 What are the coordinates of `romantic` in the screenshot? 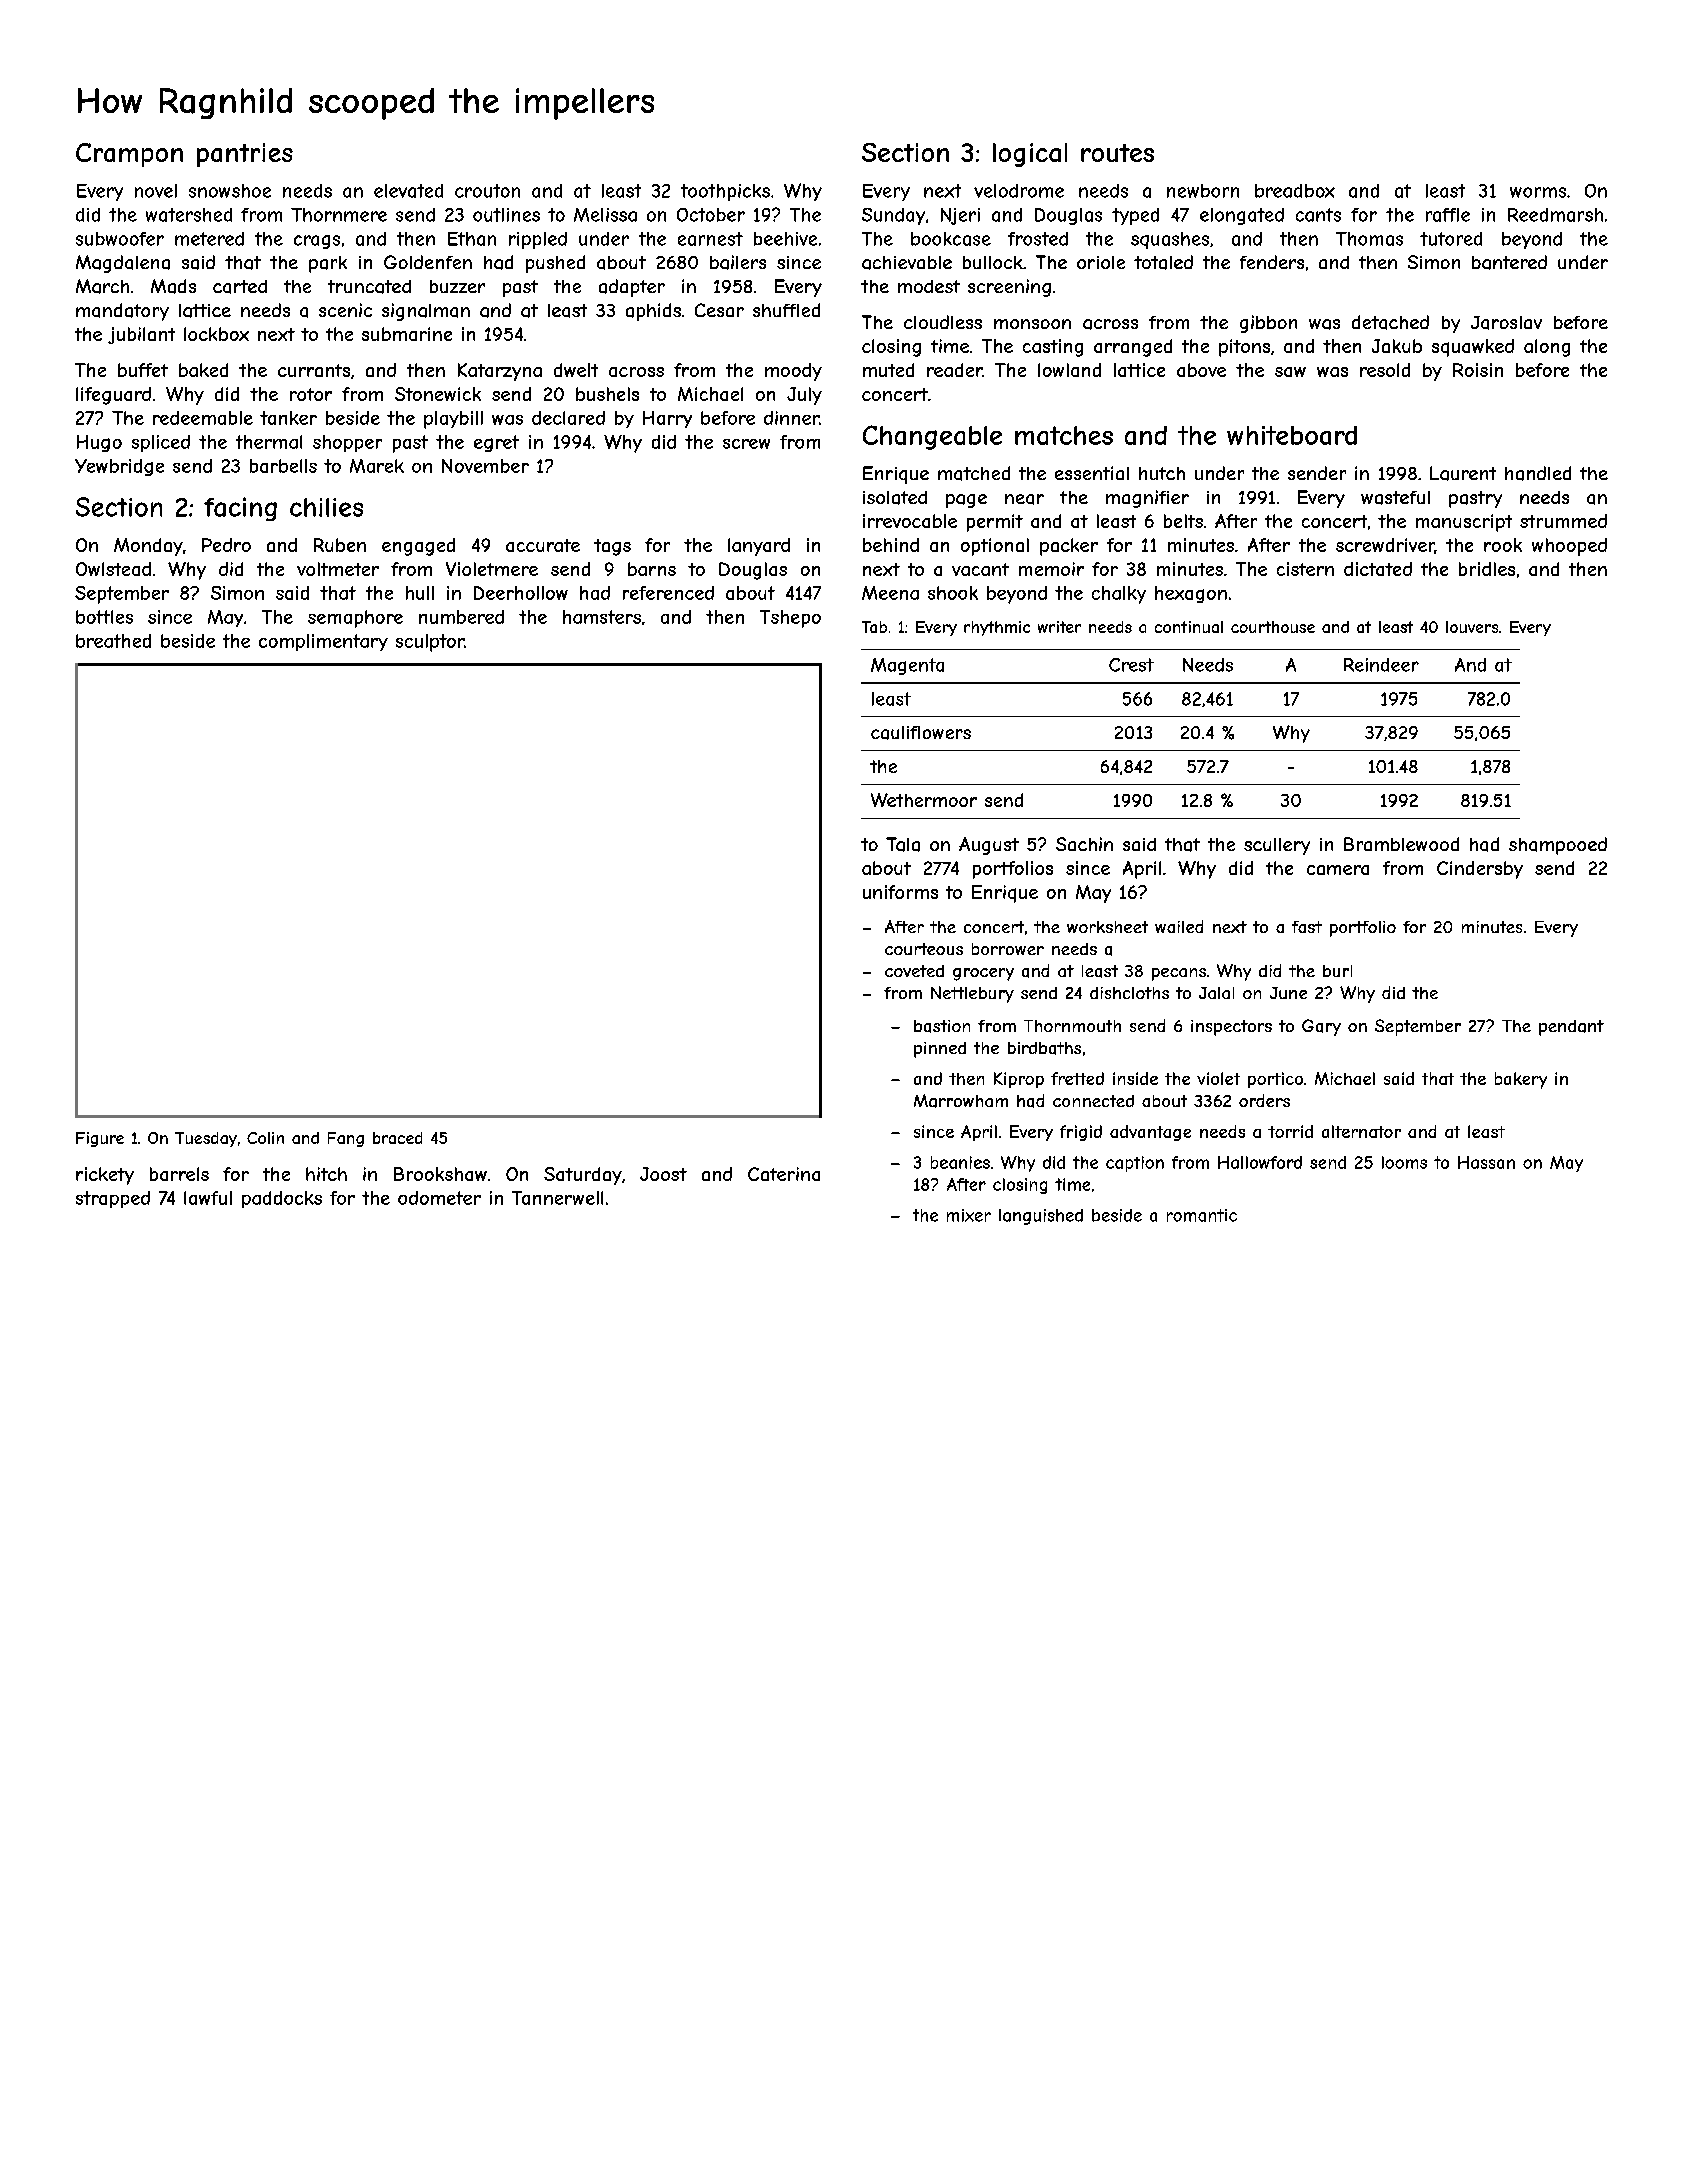 It's located at (1202, 1215).
